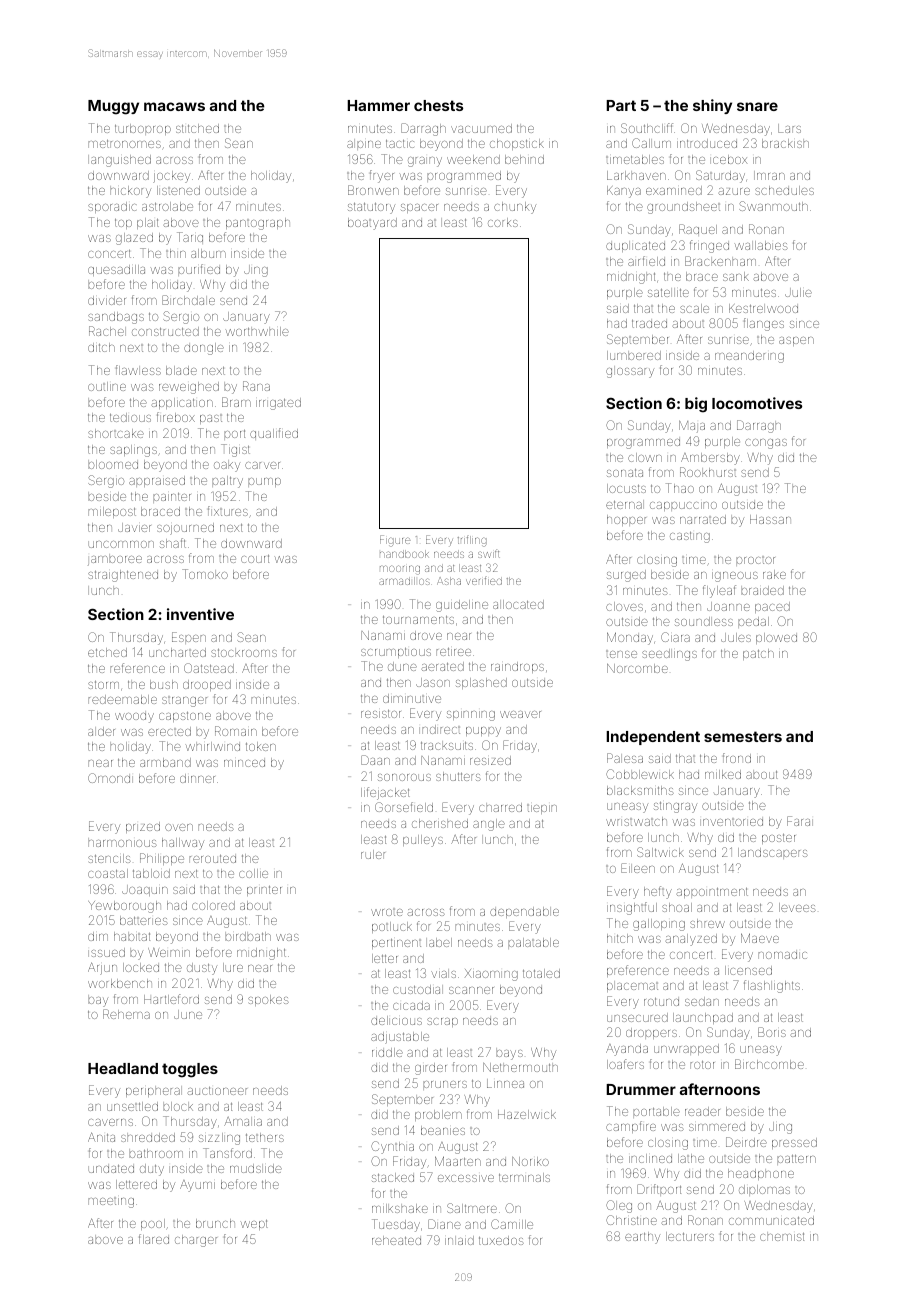  I want to click on pressed, so click(794, 1143).
